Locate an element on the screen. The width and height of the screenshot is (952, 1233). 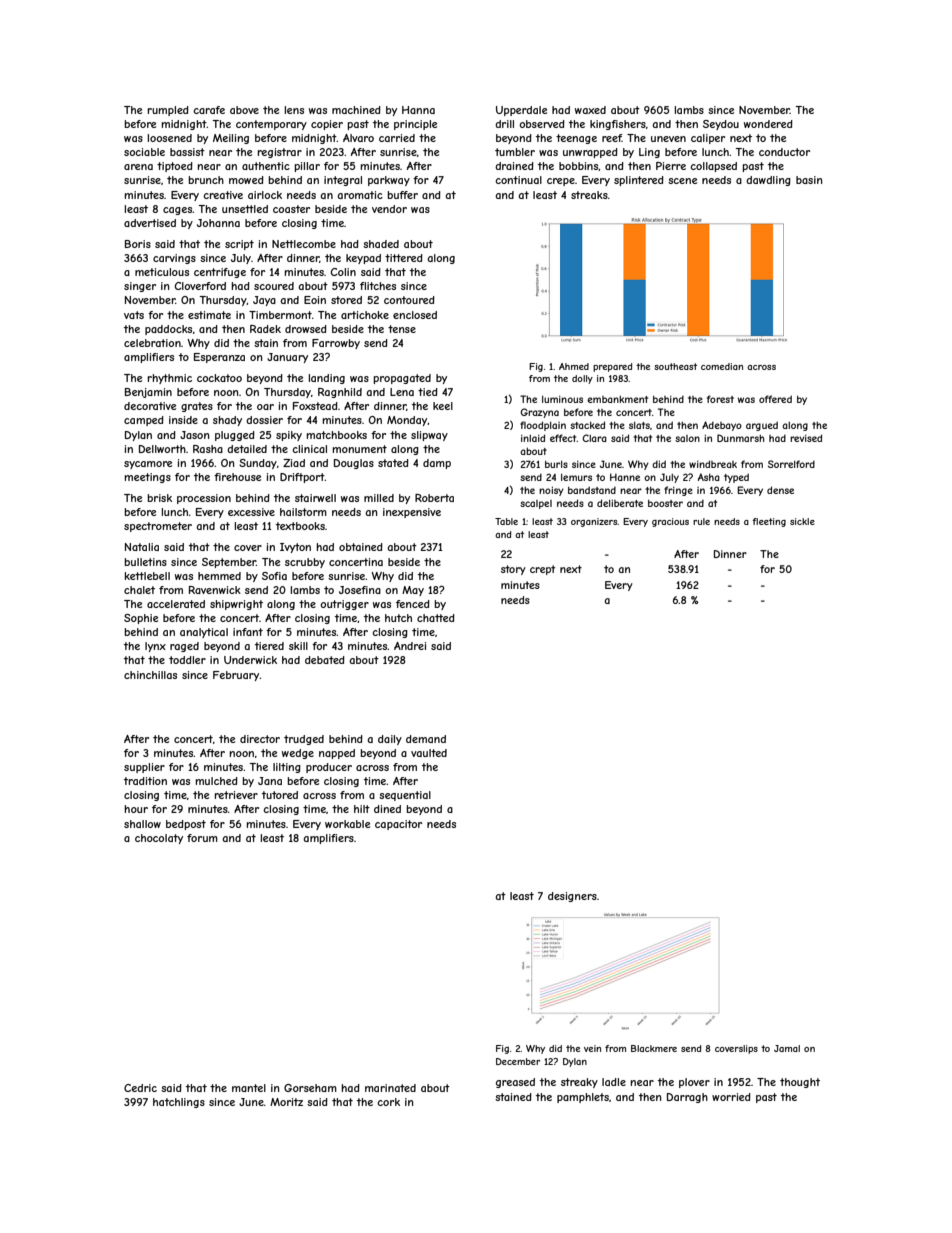
Cedric is located at coordinates (140, 1088).
